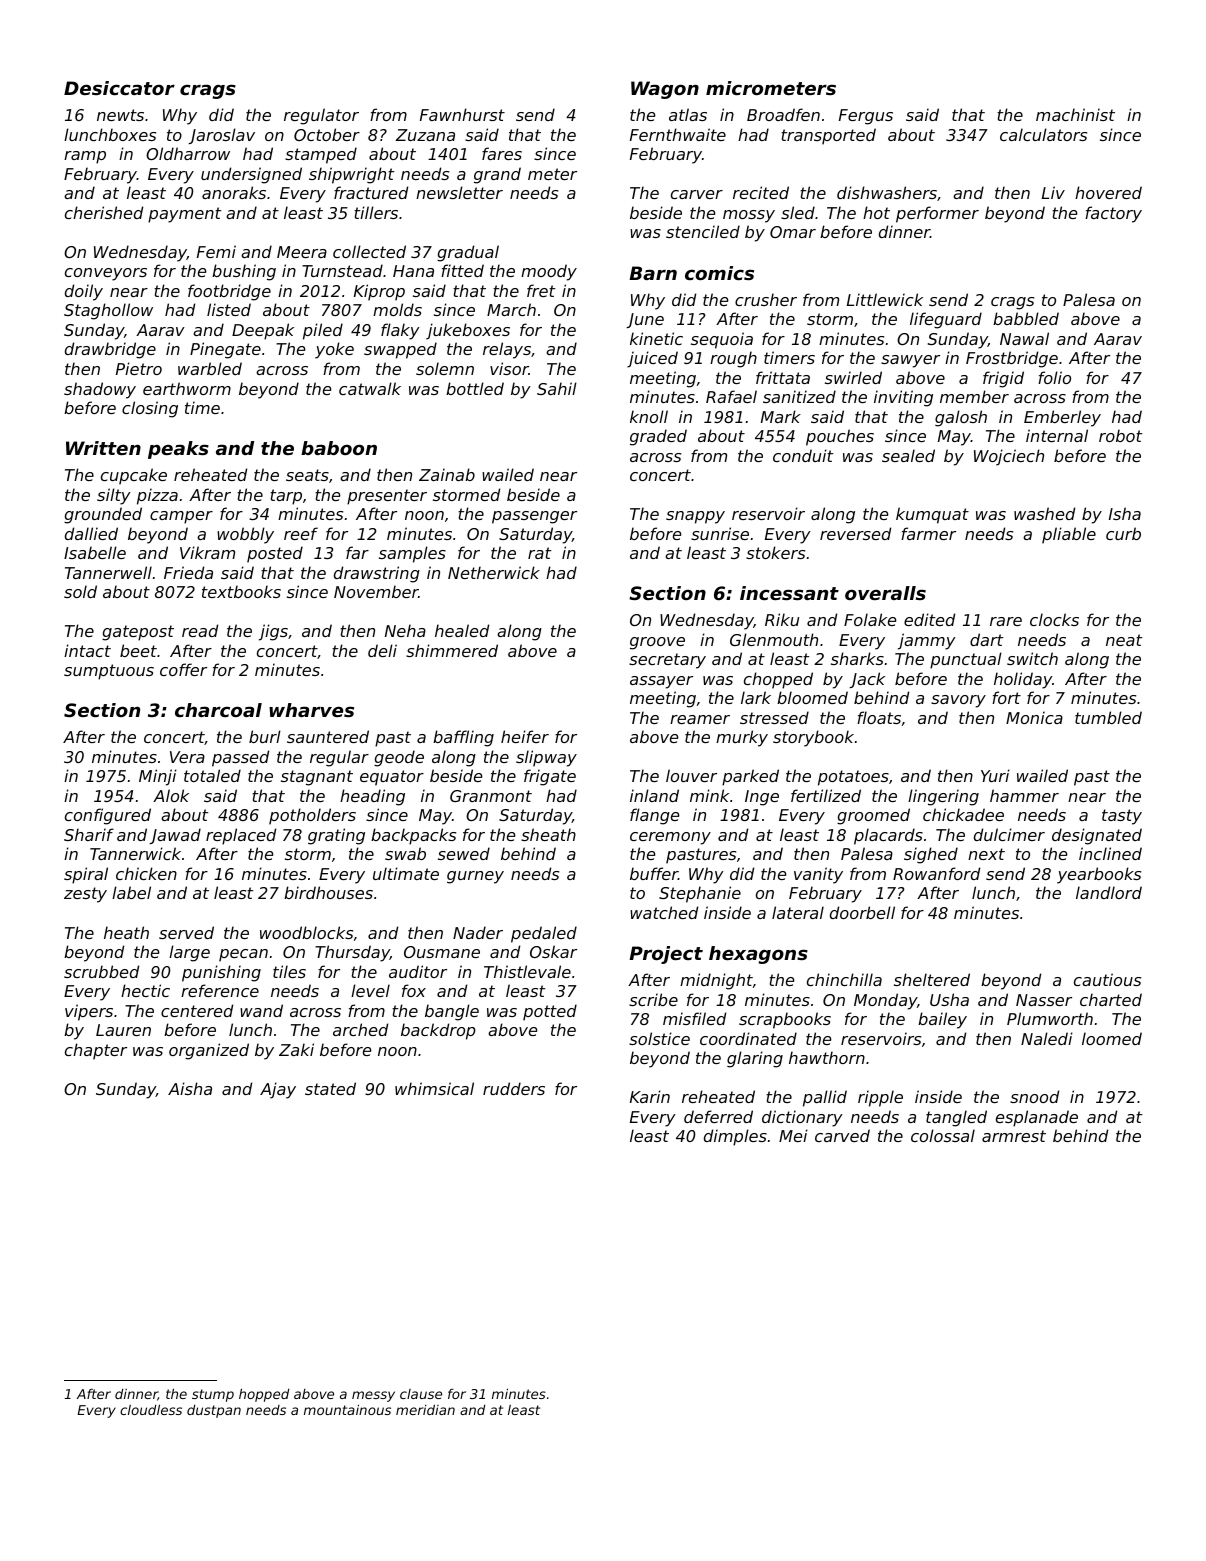 This screenshot has height=1561, width=1206. What do you see at coordinates (425, 1409) in the screenshot?
I see `meridian` at bounding box center [425, 1409].
